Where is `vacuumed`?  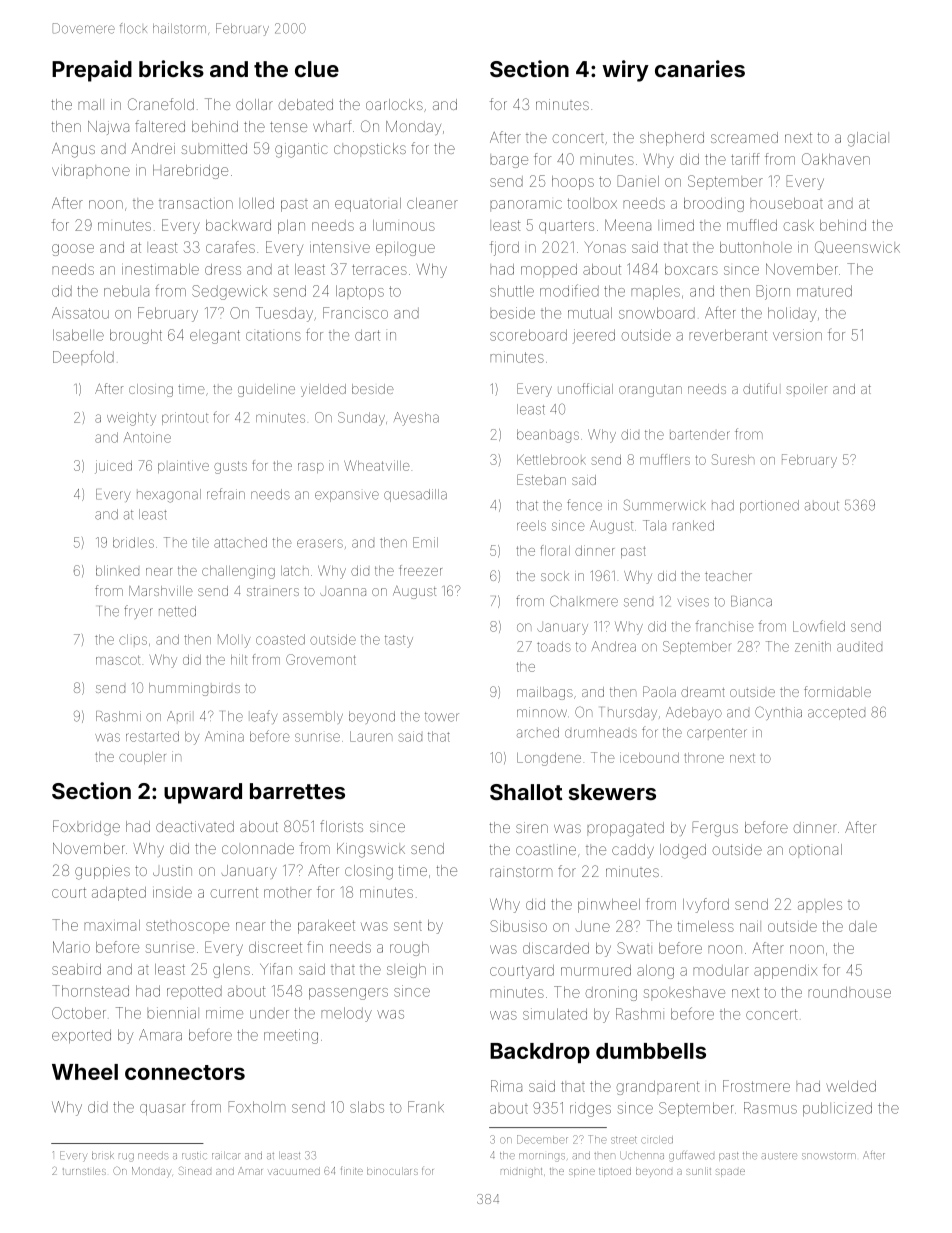
vacuumed is located at coordinates (294, 1171).
